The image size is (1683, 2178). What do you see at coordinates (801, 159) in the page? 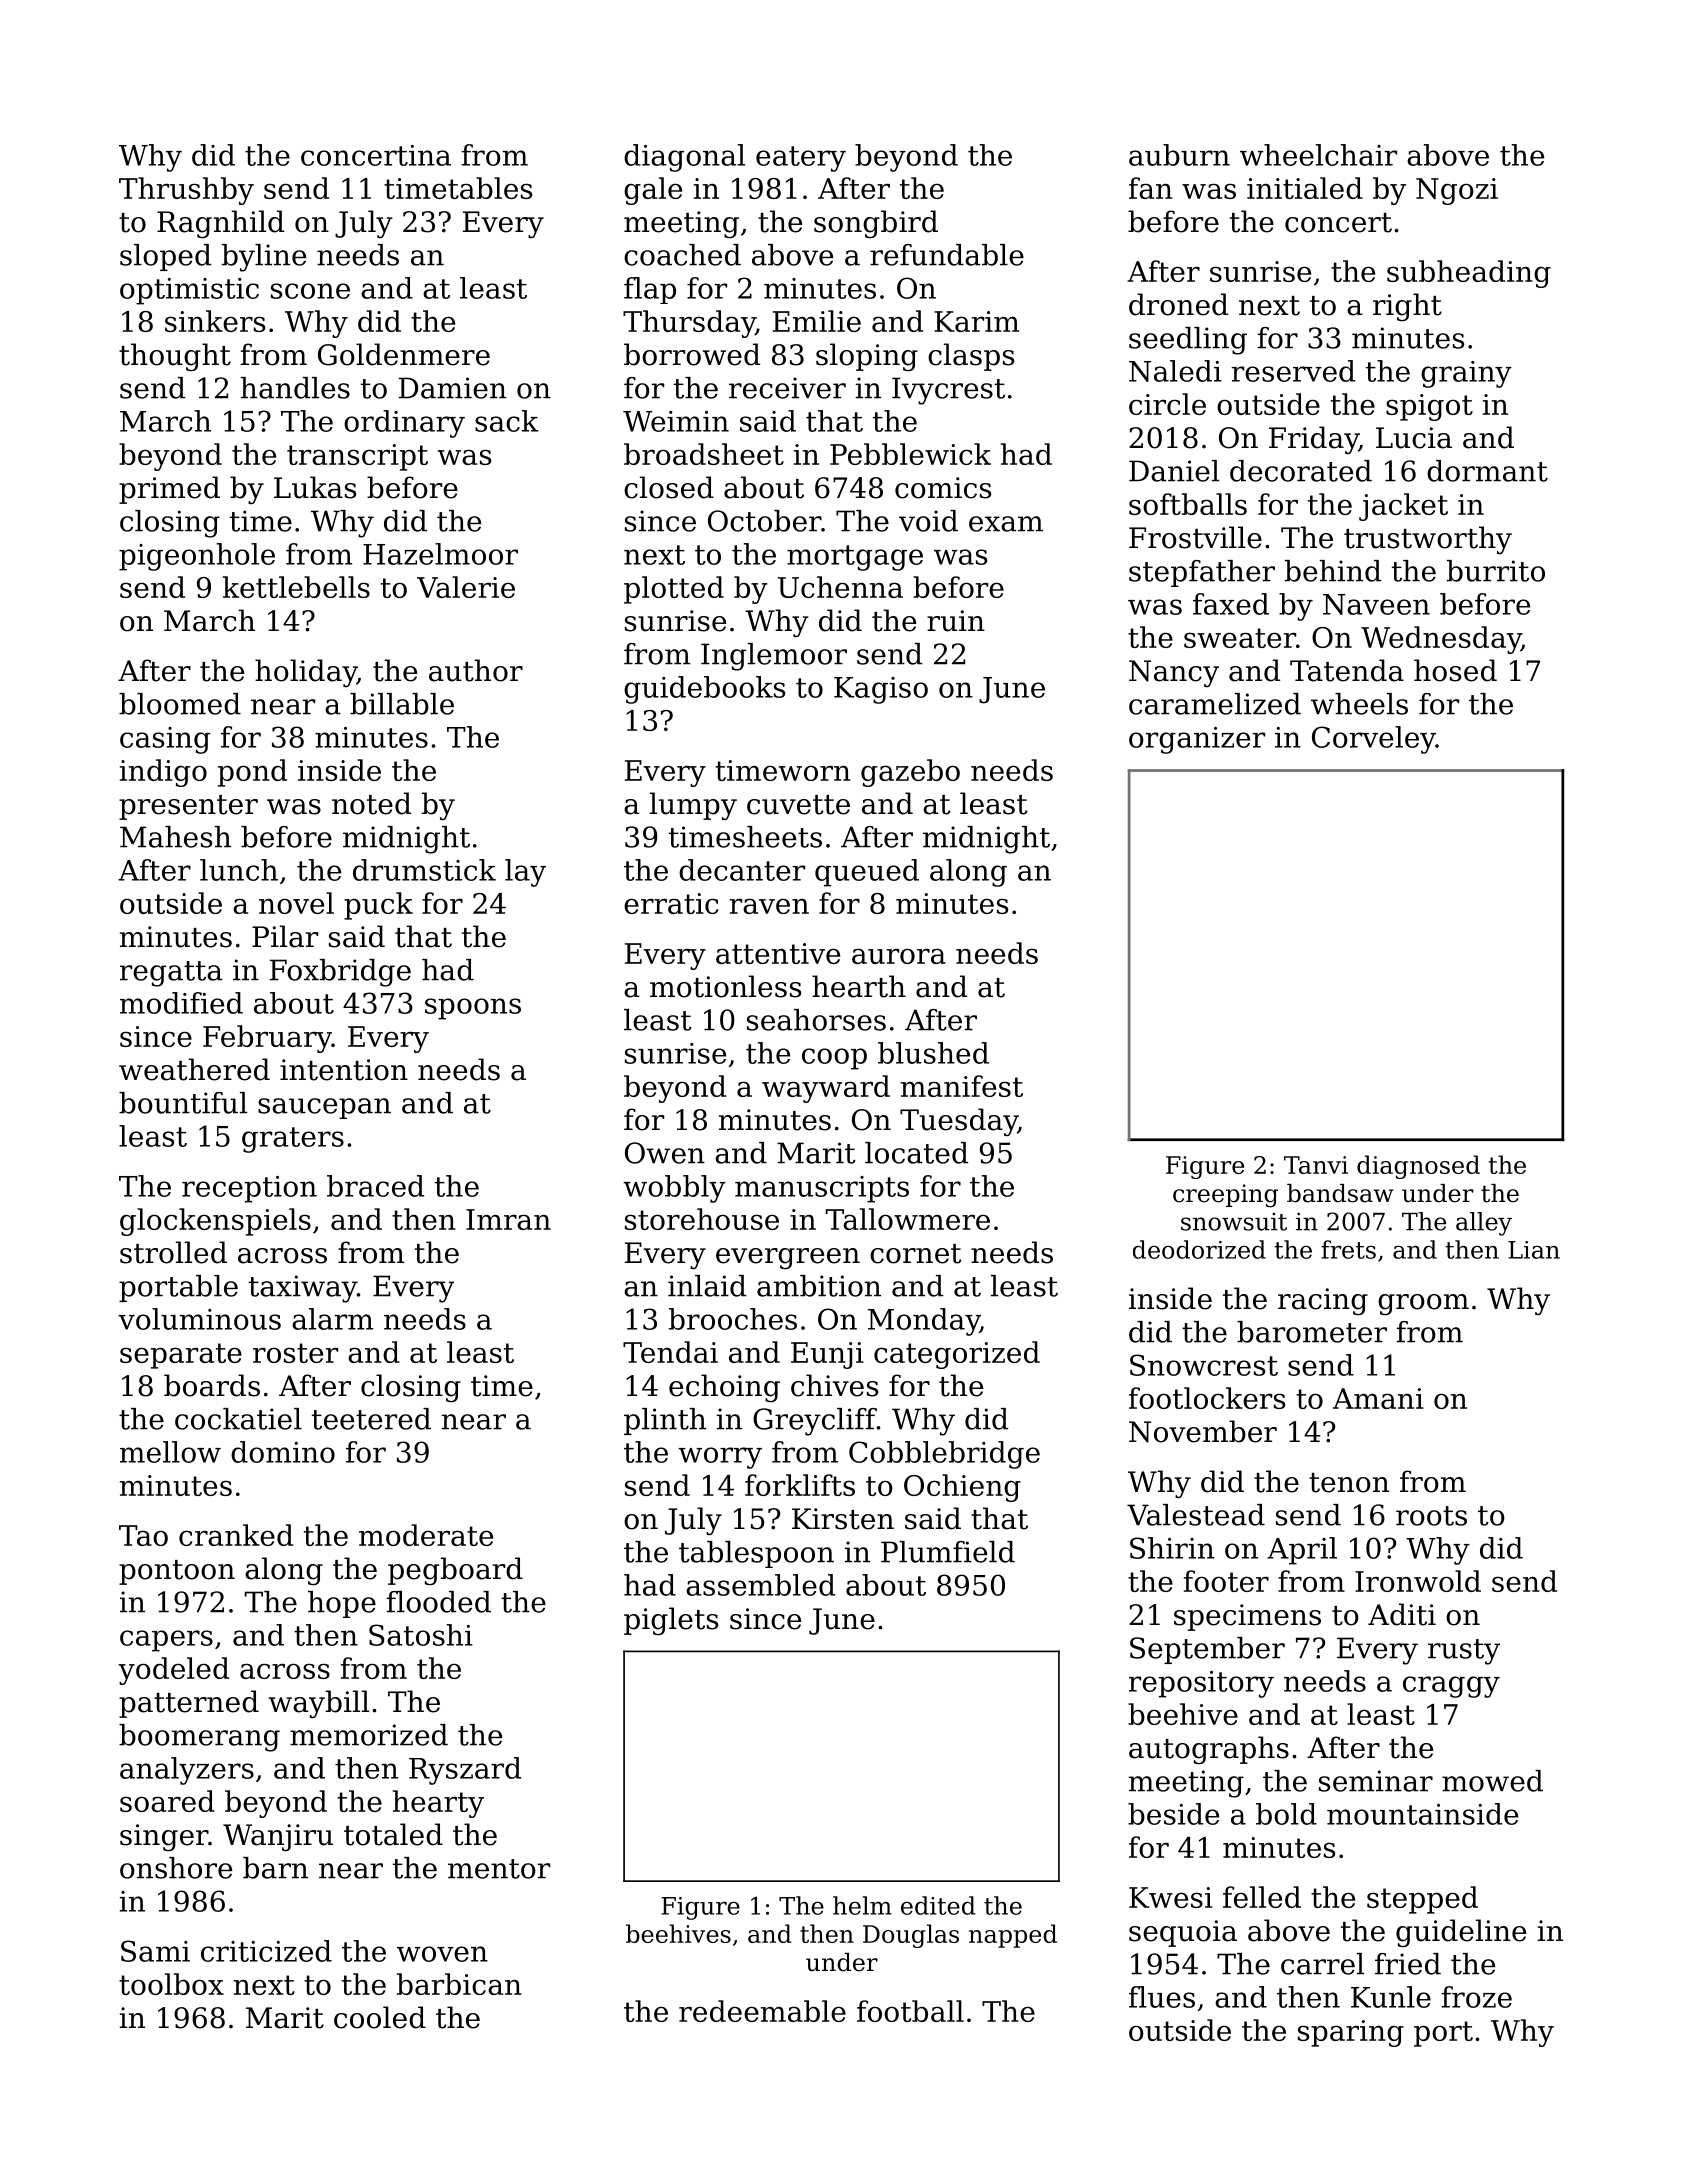
I see `eatery` at bounding box center [801, 159].
